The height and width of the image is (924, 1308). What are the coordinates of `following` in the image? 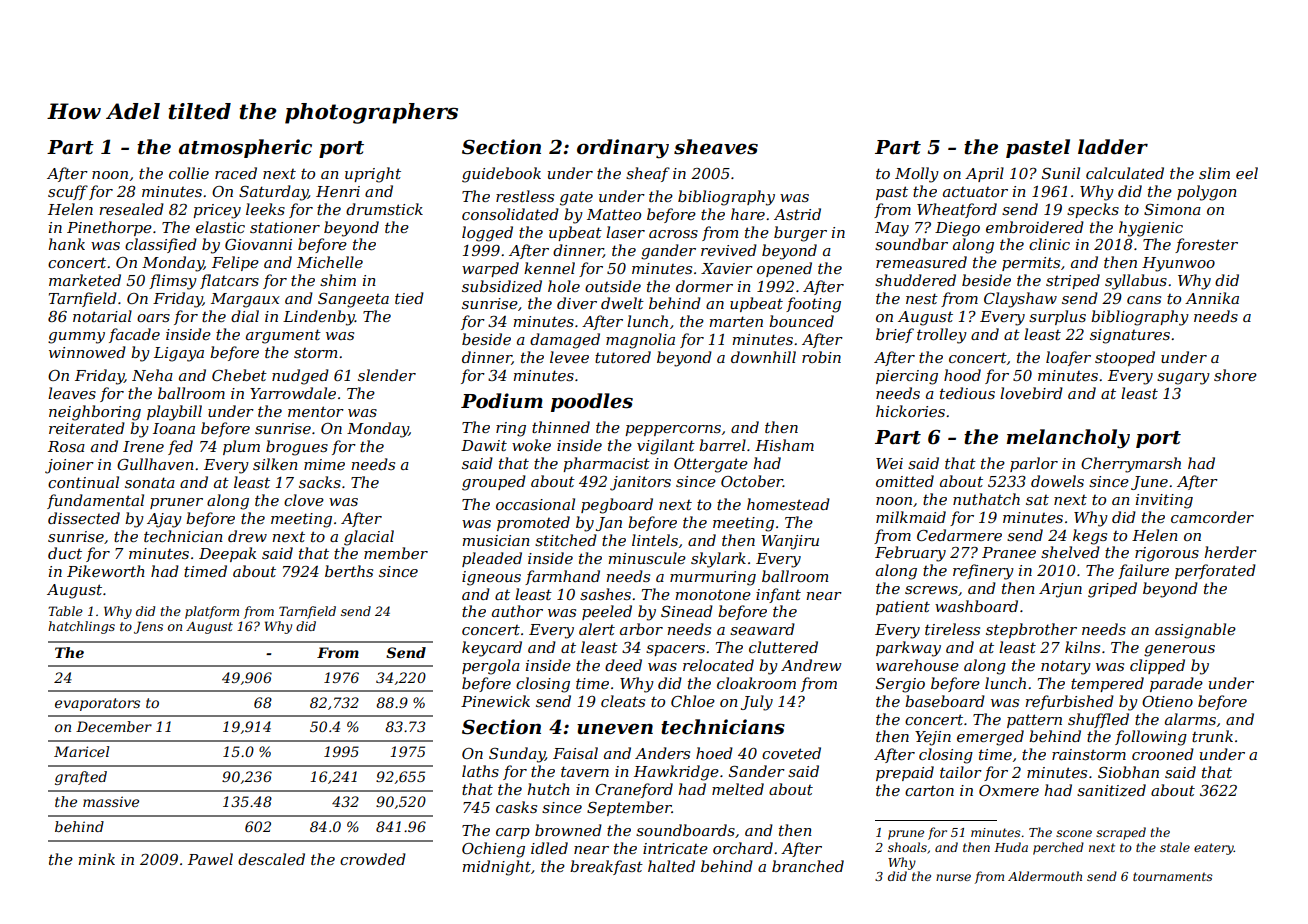 It's located at (1151, 738).
